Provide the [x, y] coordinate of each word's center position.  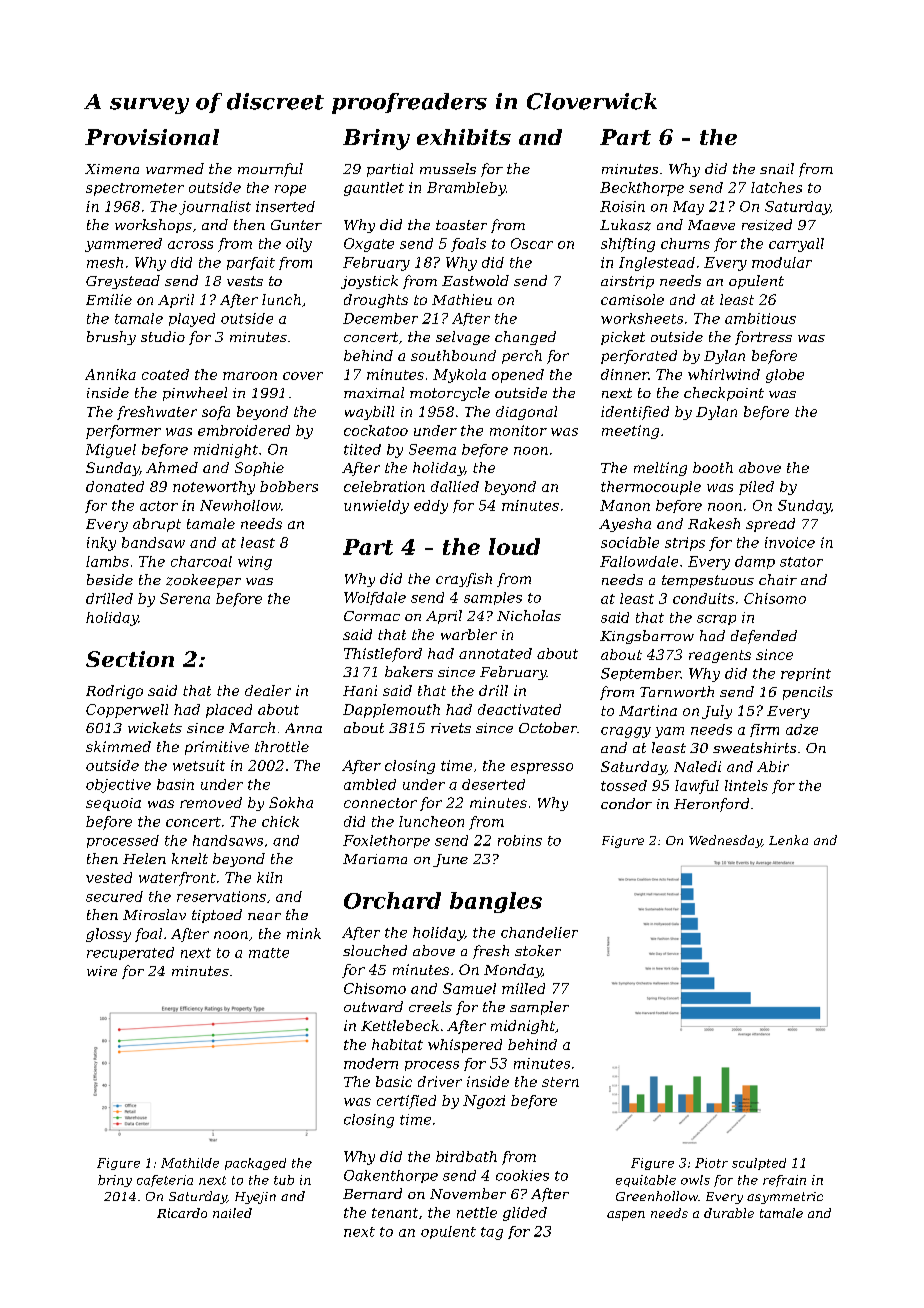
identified [635, 413]
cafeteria [165, 1181]
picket [623, 338]
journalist [215, 208]
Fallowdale [639, 561]
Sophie [259, 469]
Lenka [788, 840]
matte [269, 953]
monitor [518, 430]
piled [756, 488]
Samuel [469, 988]
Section [130, 659]
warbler [469, 634]
